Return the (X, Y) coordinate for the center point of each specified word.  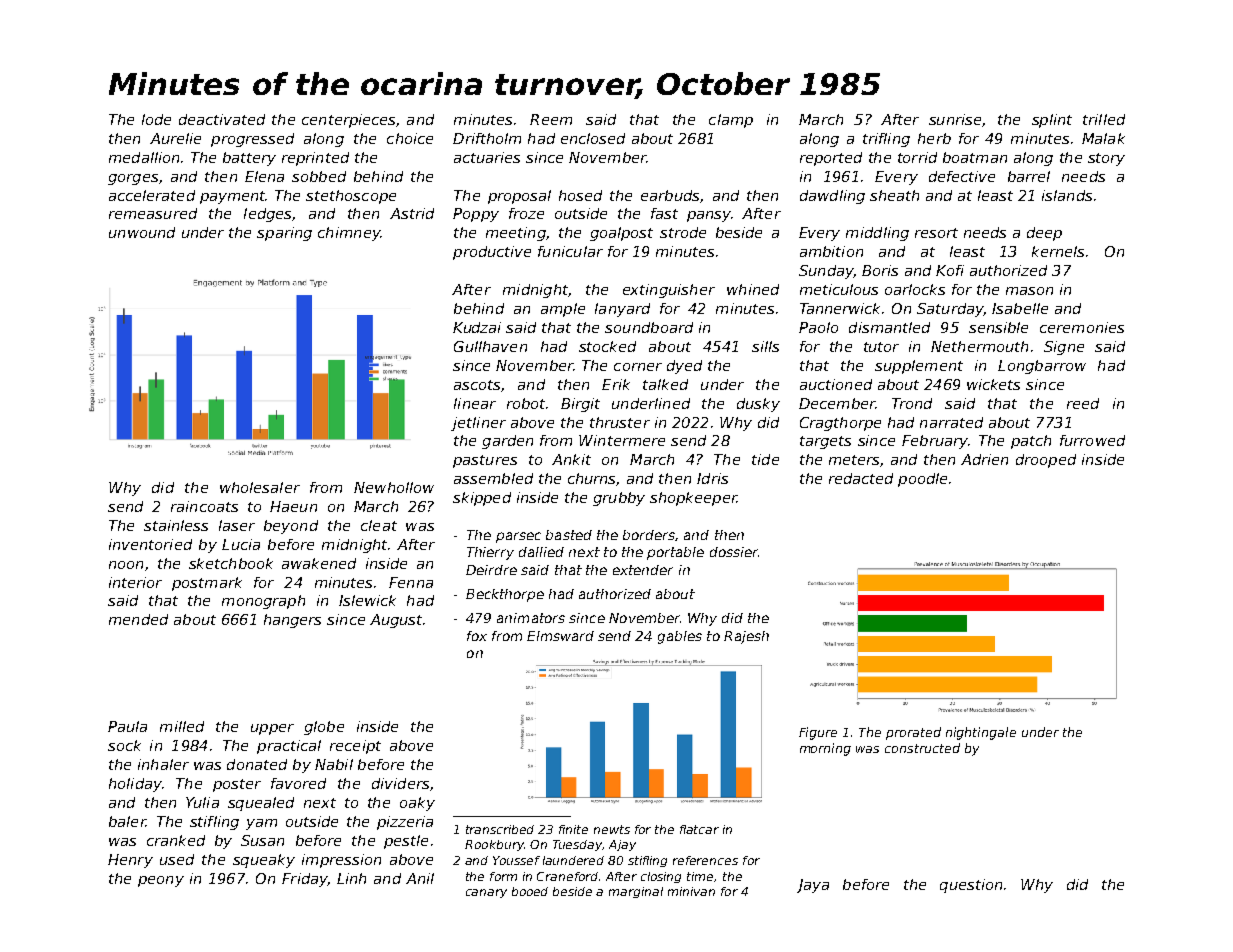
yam (261, 824)
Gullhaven (490, 346)
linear (475, 403)
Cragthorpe (840, 424)
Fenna (411, 582)
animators (531, 618)
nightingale (981, 733)
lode (156, 119)
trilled (1104, 119)
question (971, 886)
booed (530, 891)
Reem (551, 119)
